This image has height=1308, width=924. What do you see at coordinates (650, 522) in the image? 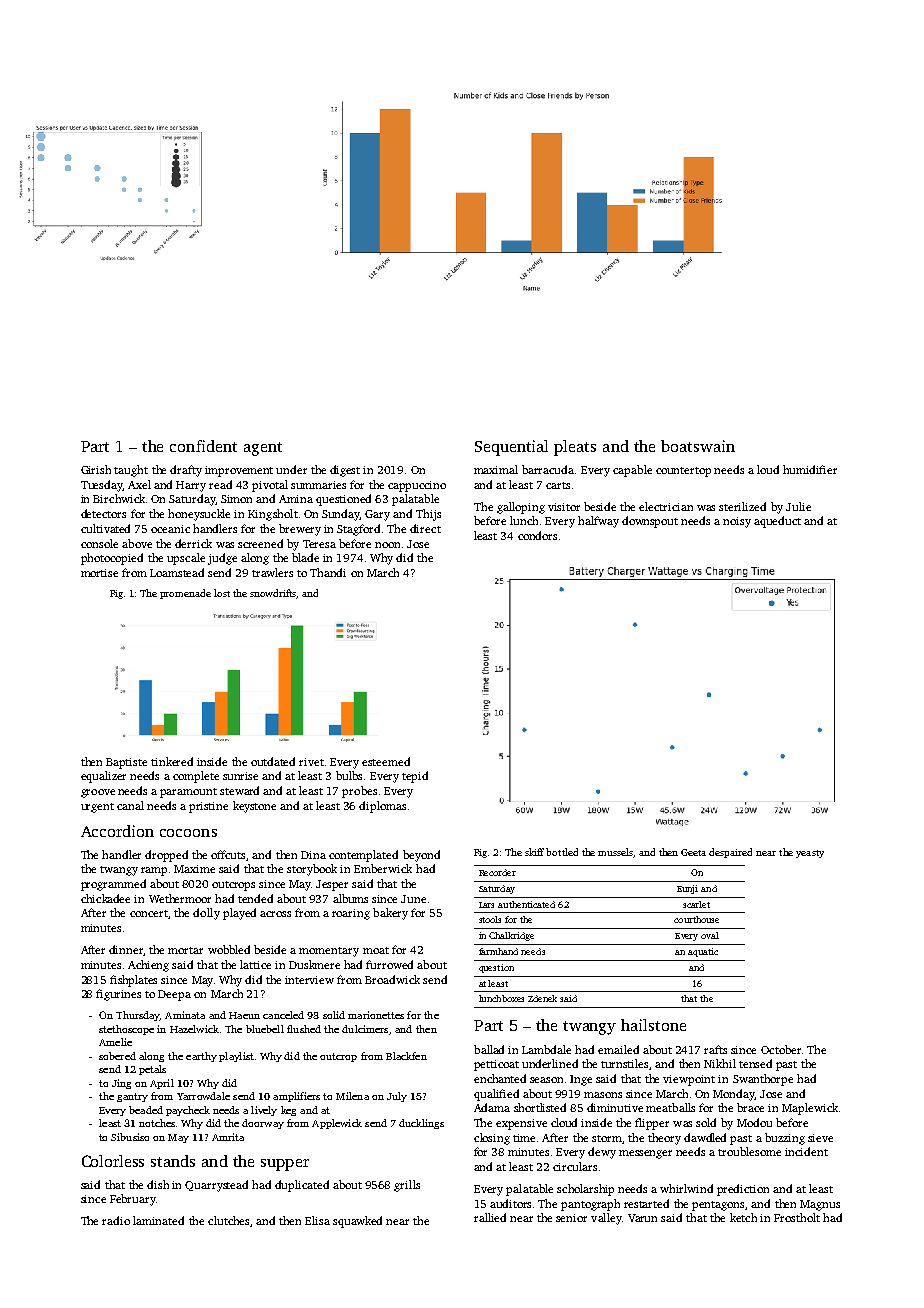
I see `downspout` at bounding box center [650, 522].
